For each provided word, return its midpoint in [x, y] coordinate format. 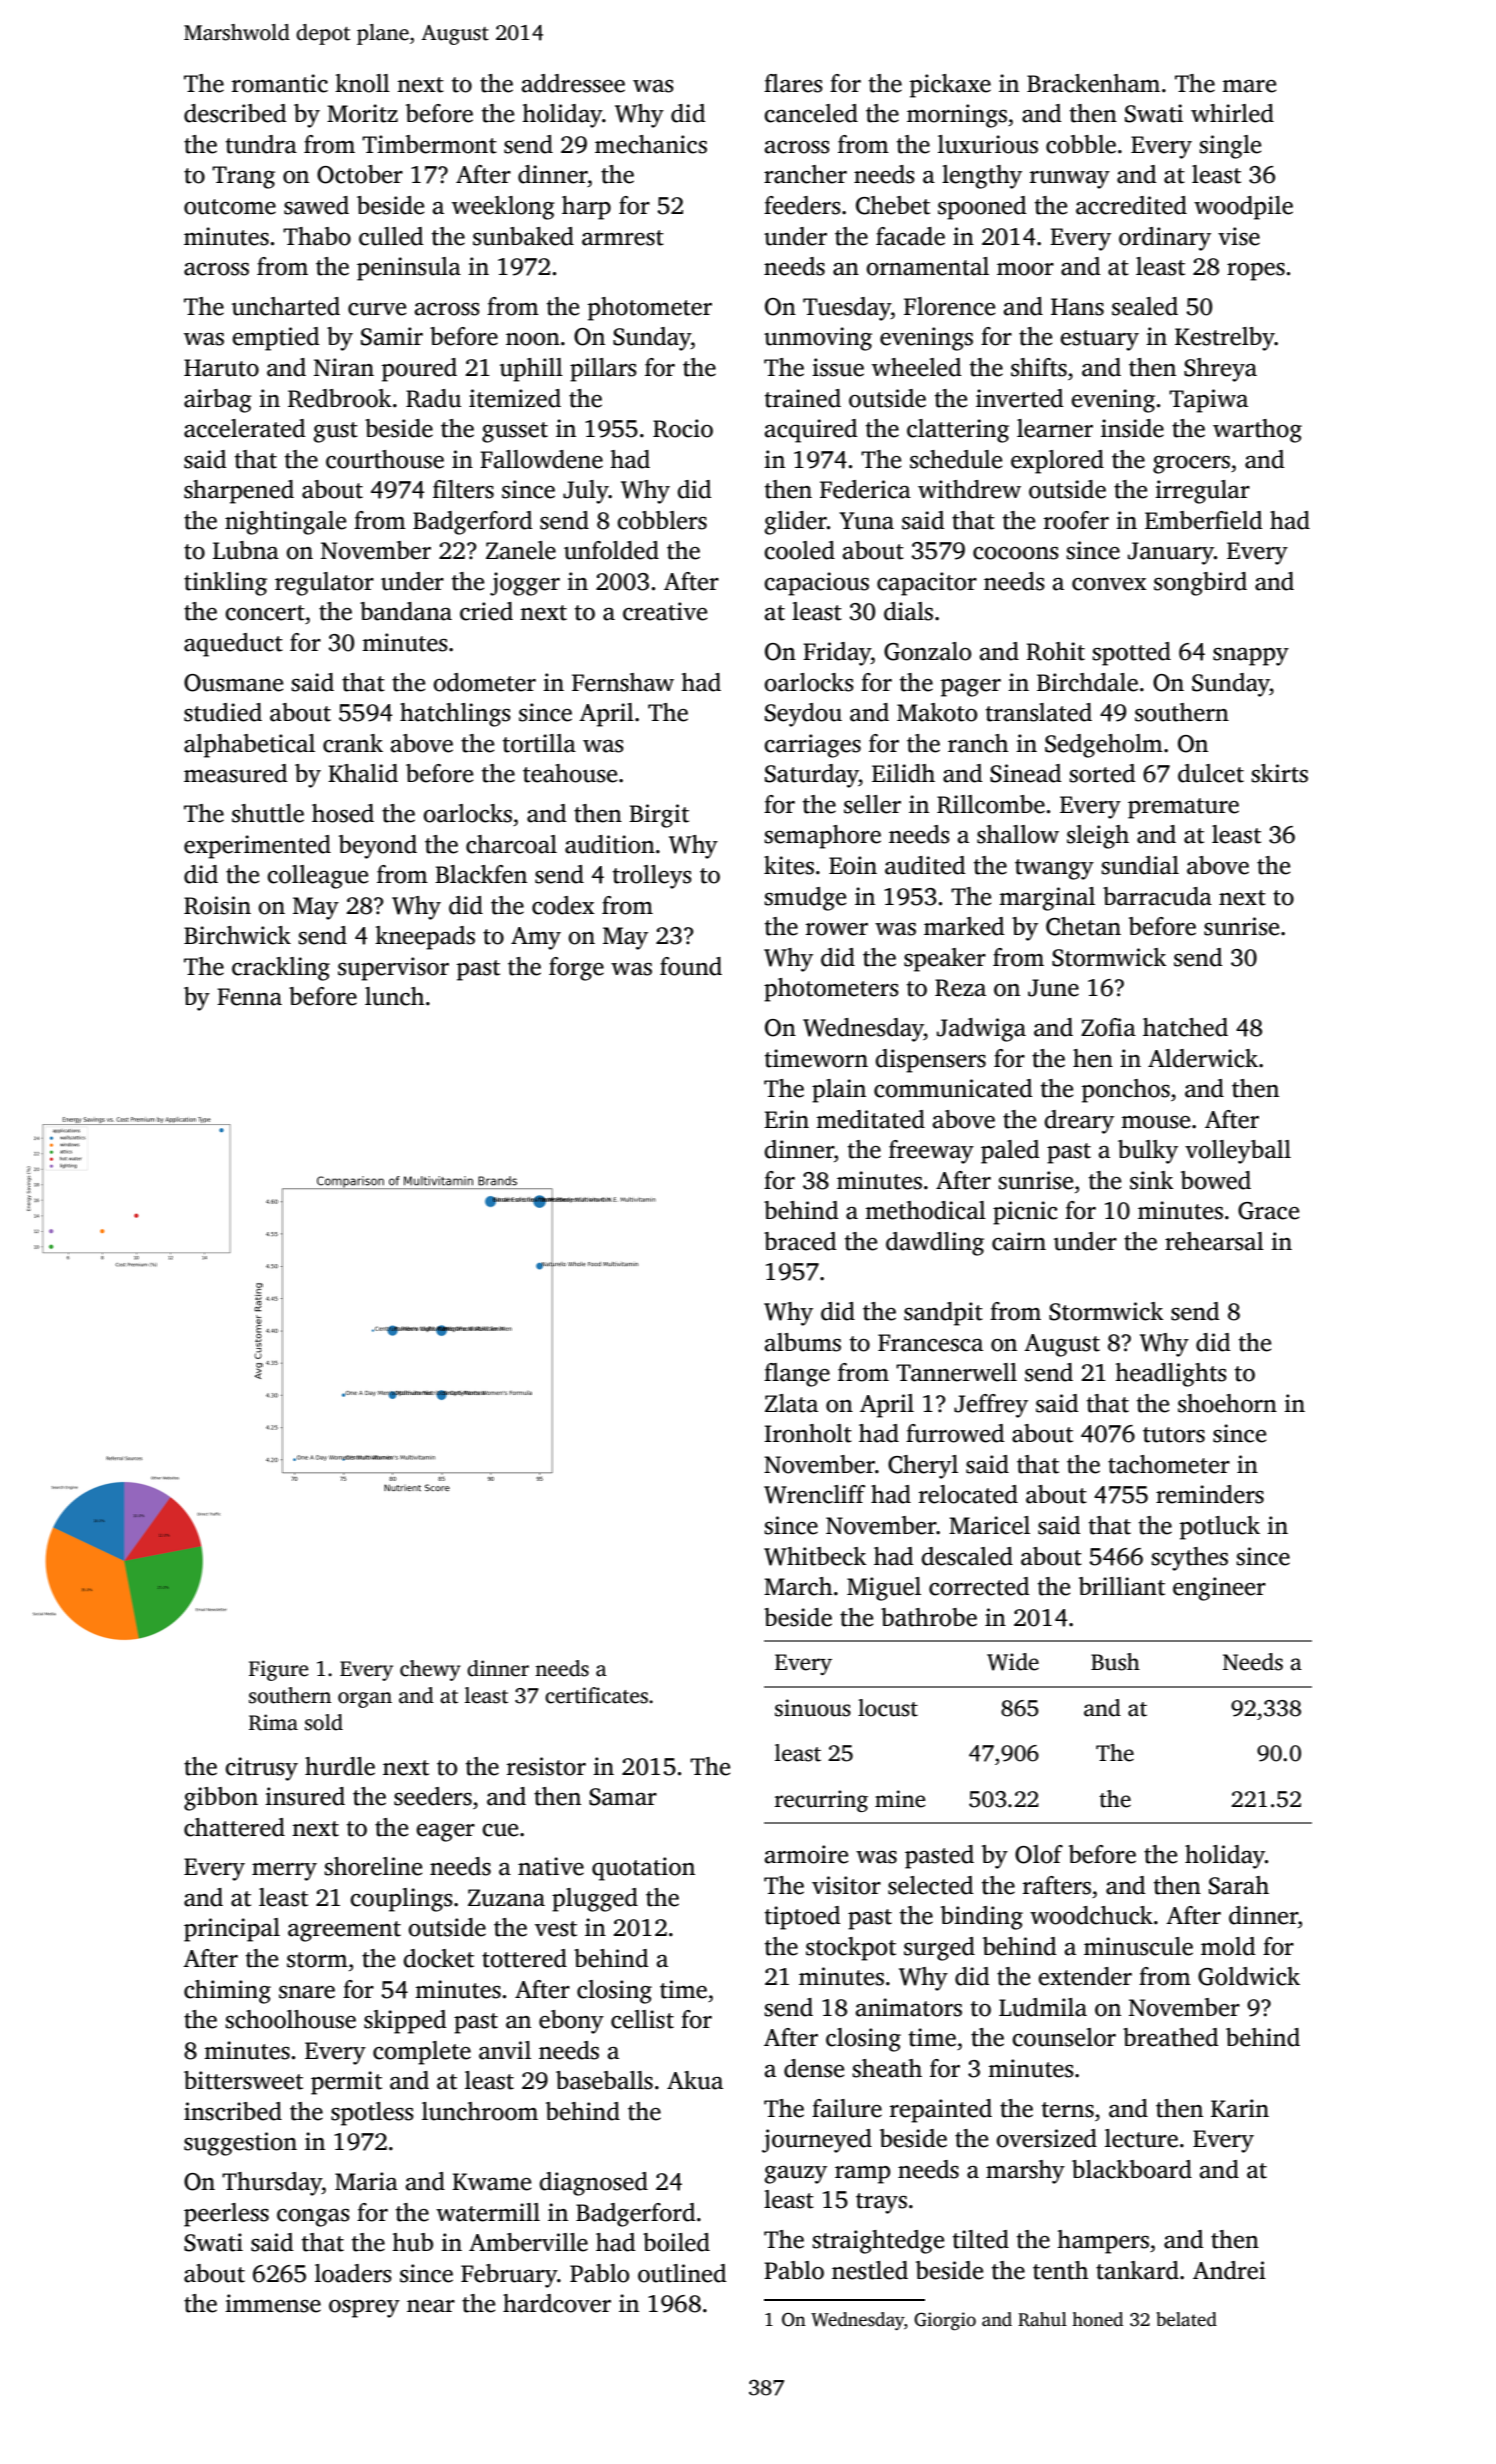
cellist [642, 2019]
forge [576, 969]
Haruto [221, 368]
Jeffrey [991, 1406]
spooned [982, 208]
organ [365, 1700]
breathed [1171, 2037]
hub [412, 2242]
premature [1183, 808]
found [691, 966]
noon [533, 339]
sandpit [943, 1314]
